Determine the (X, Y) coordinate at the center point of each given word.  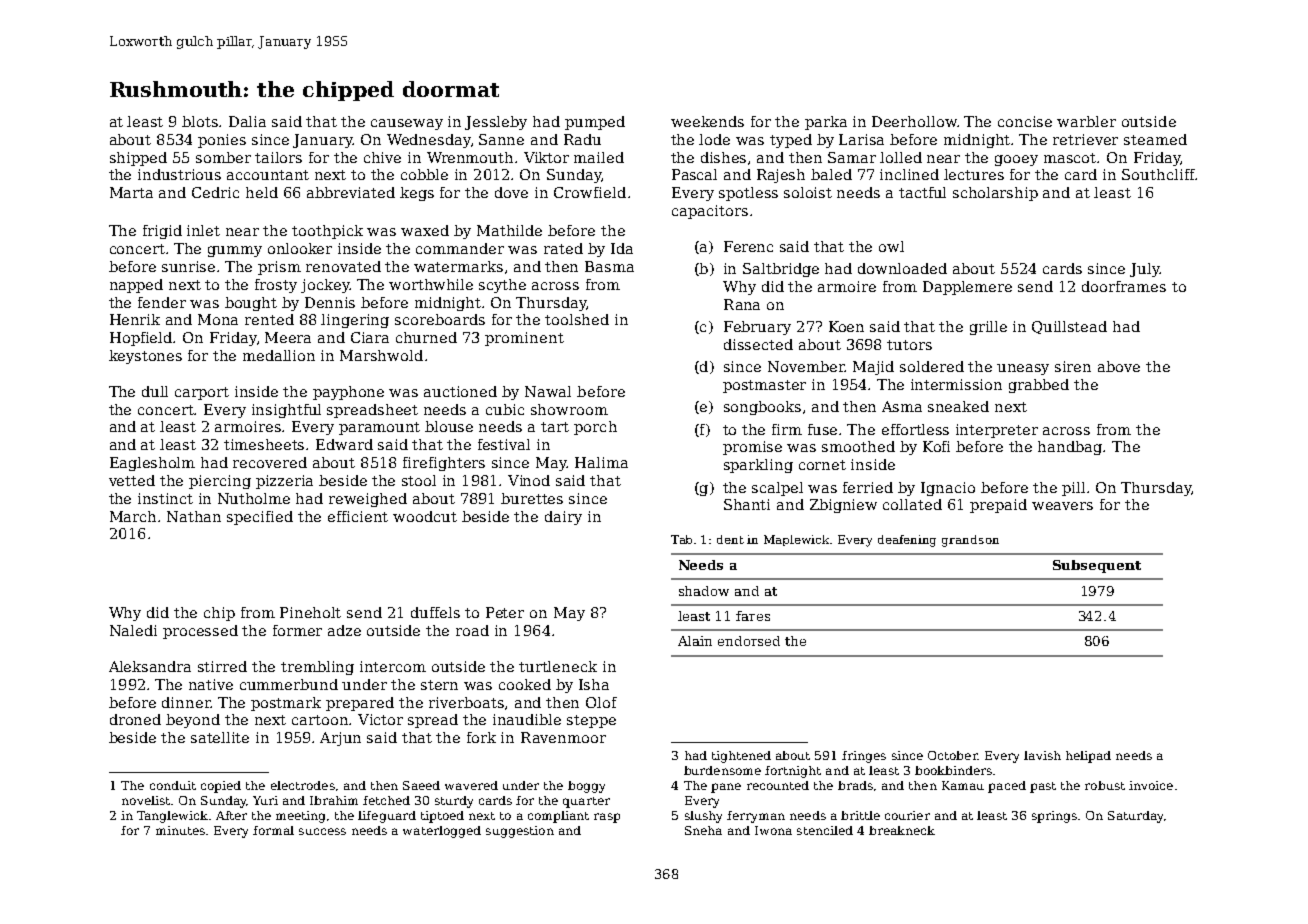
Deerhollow (914, 121)
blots (201, 121)
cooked (525, 684)
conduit (173, 785)
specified (260, 518)
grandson (970, 541)
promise (752, 448)
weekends (707, 121)
